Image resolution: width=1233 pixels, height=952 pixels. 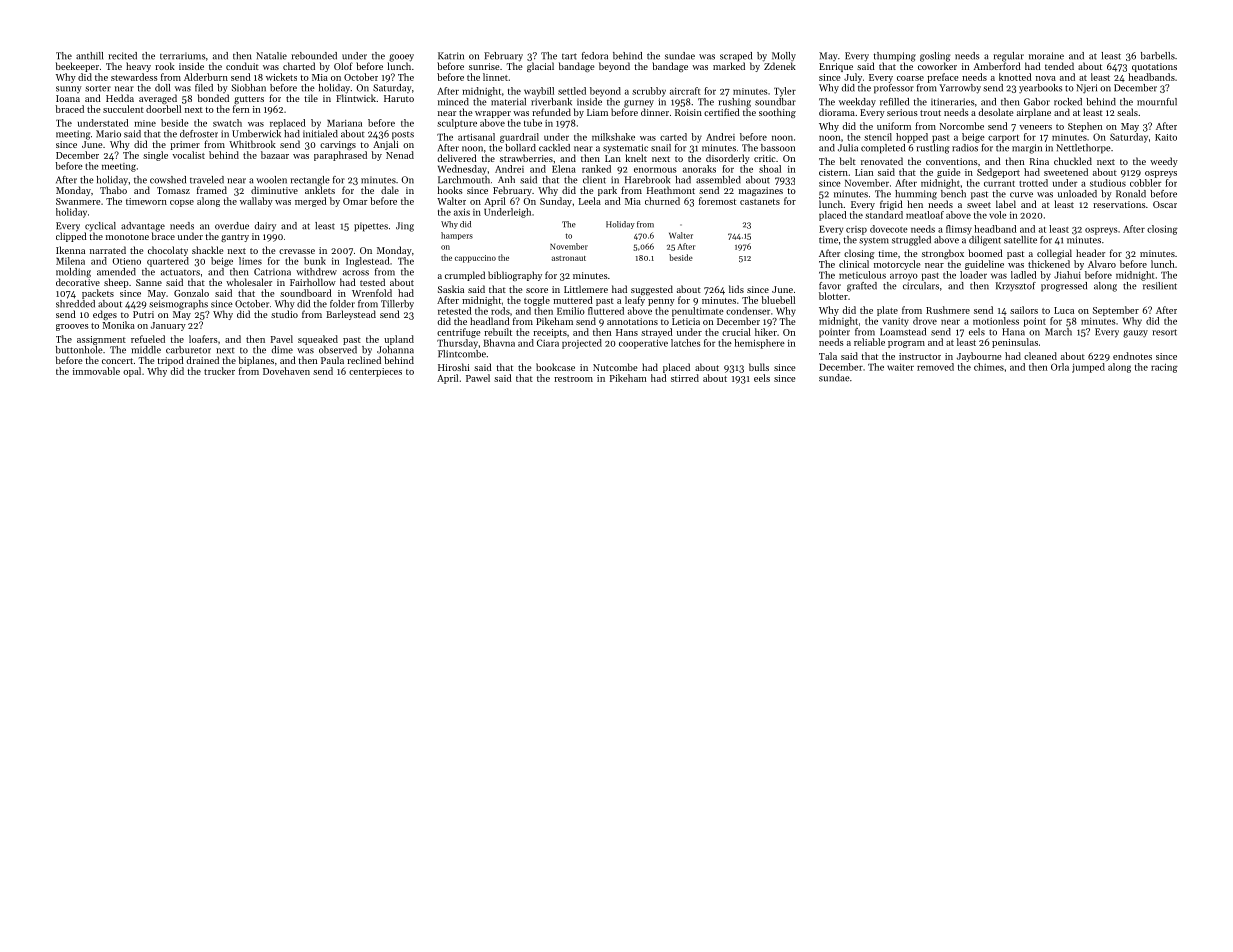 I want to click on Kaito, so click(x=1166, y=137).
